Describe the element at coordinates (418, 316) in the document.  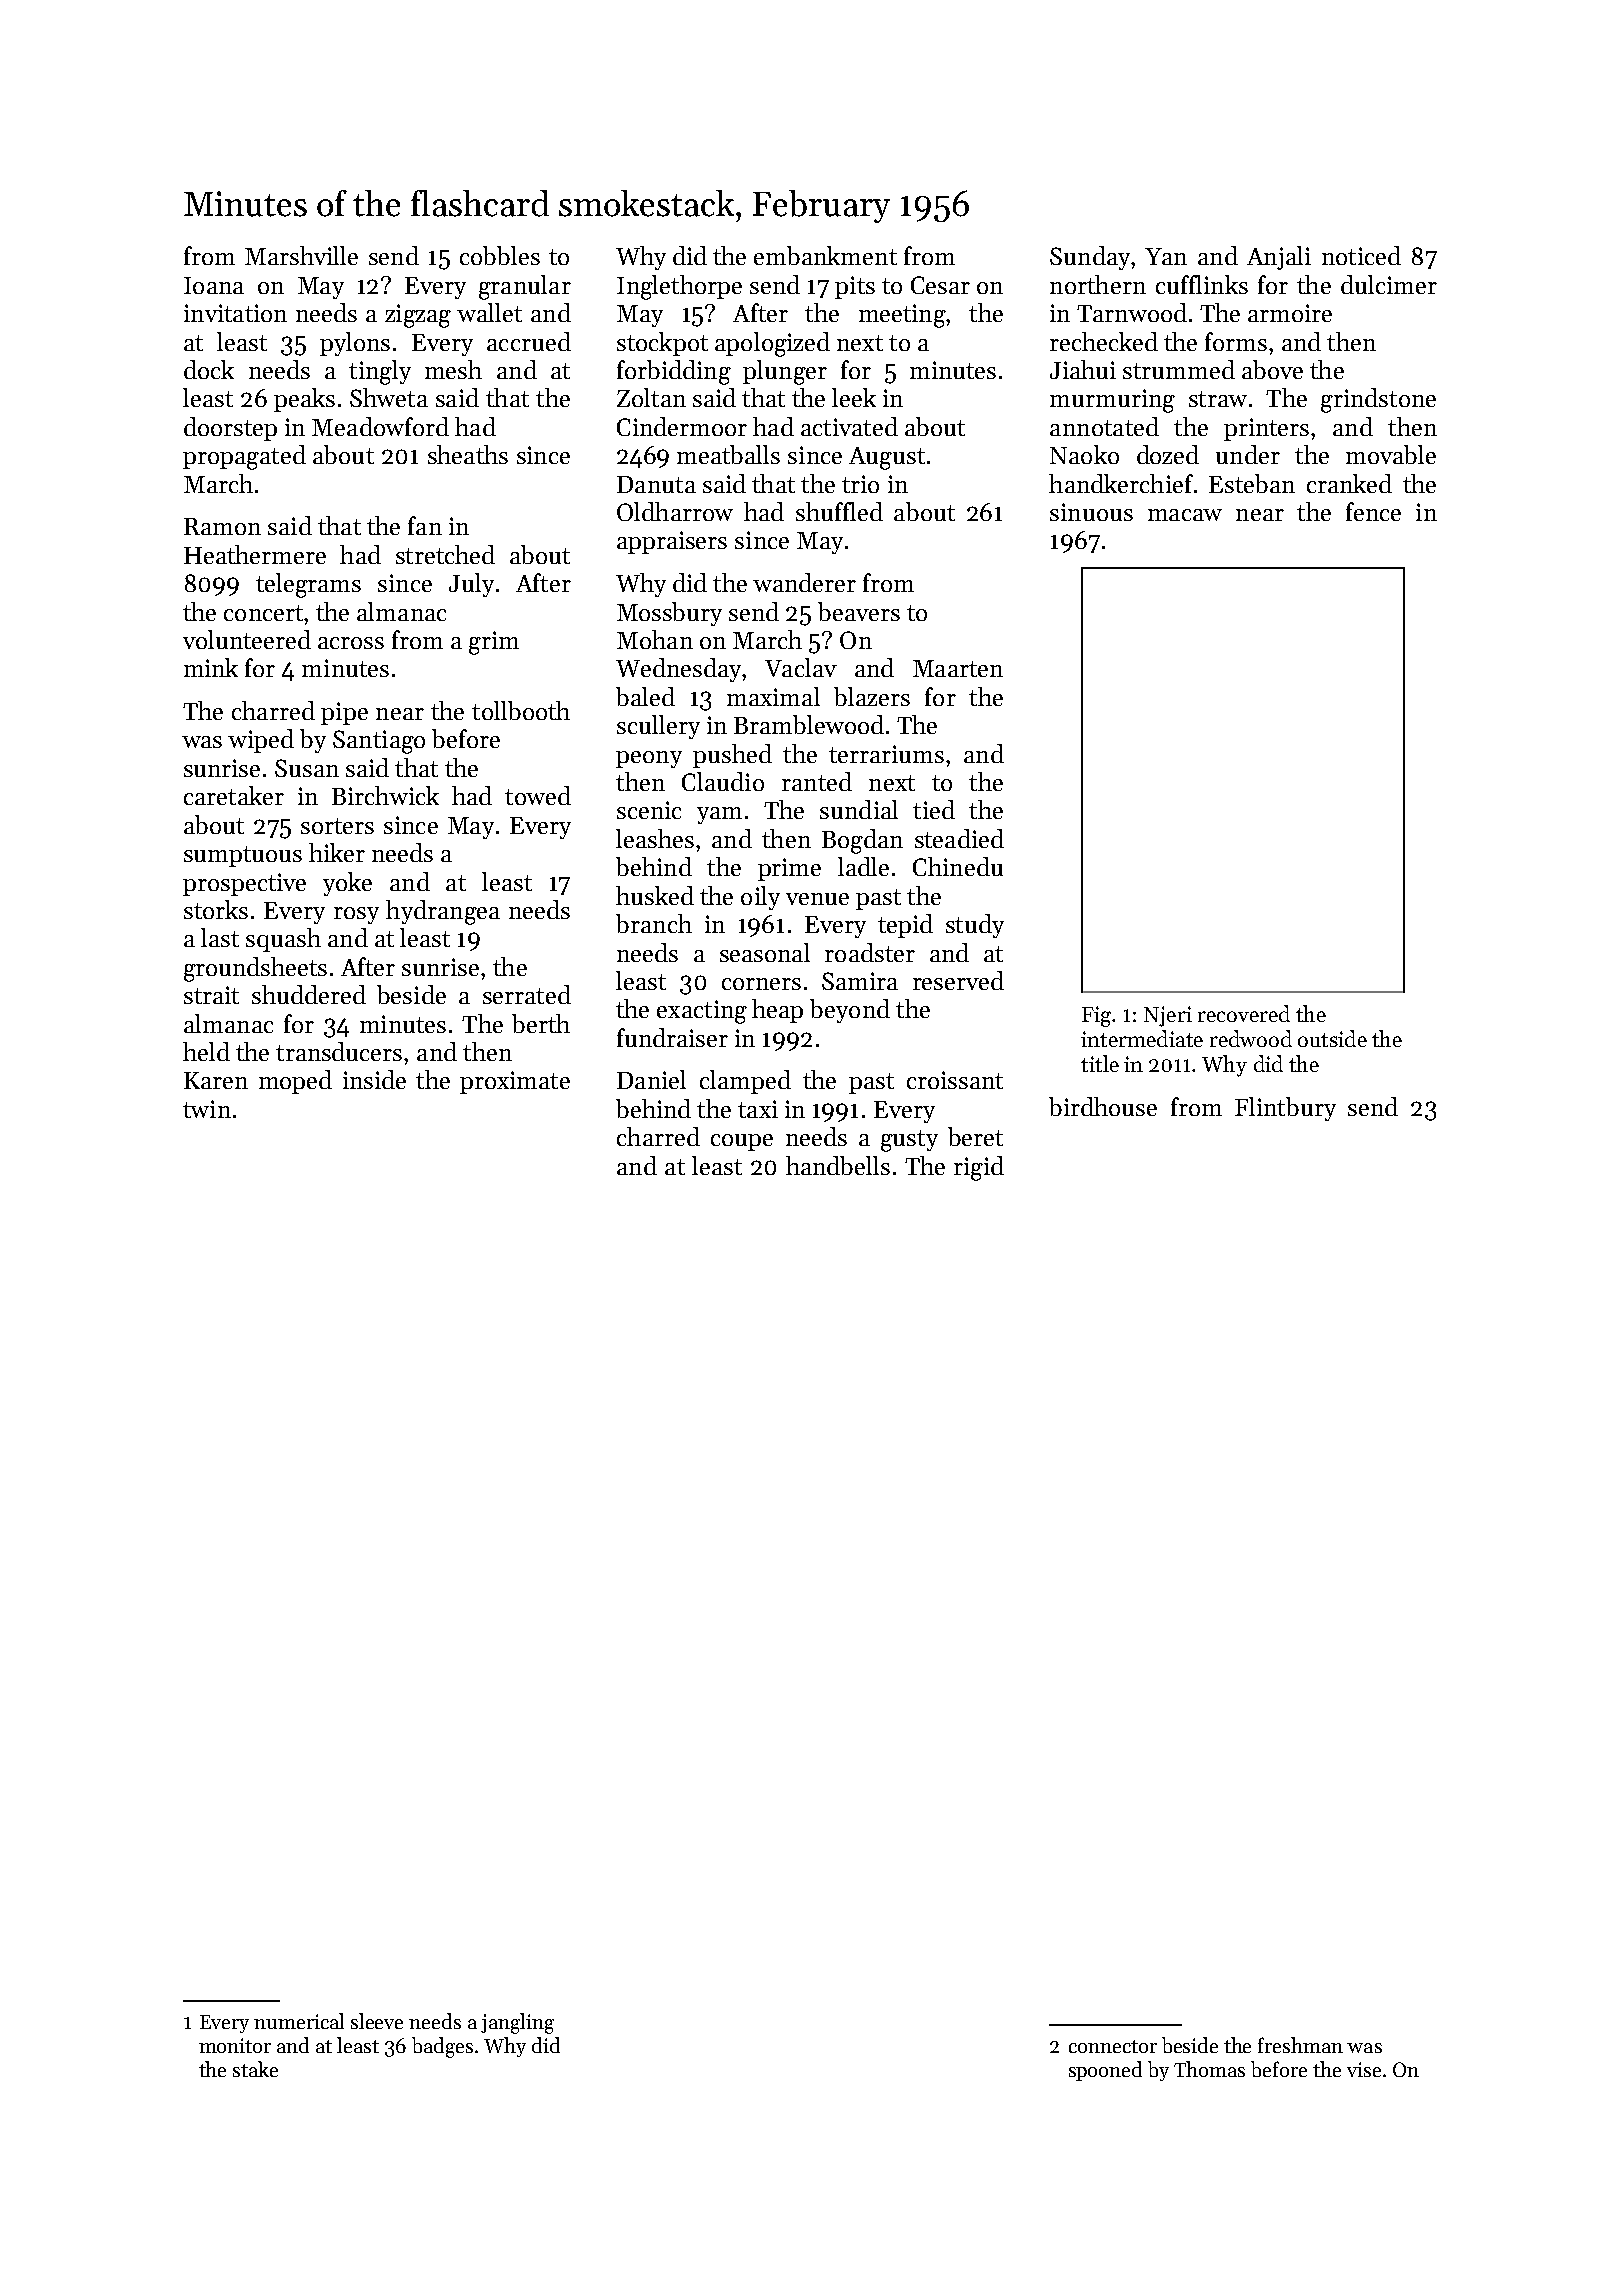
I see `zigzag` at that location.
